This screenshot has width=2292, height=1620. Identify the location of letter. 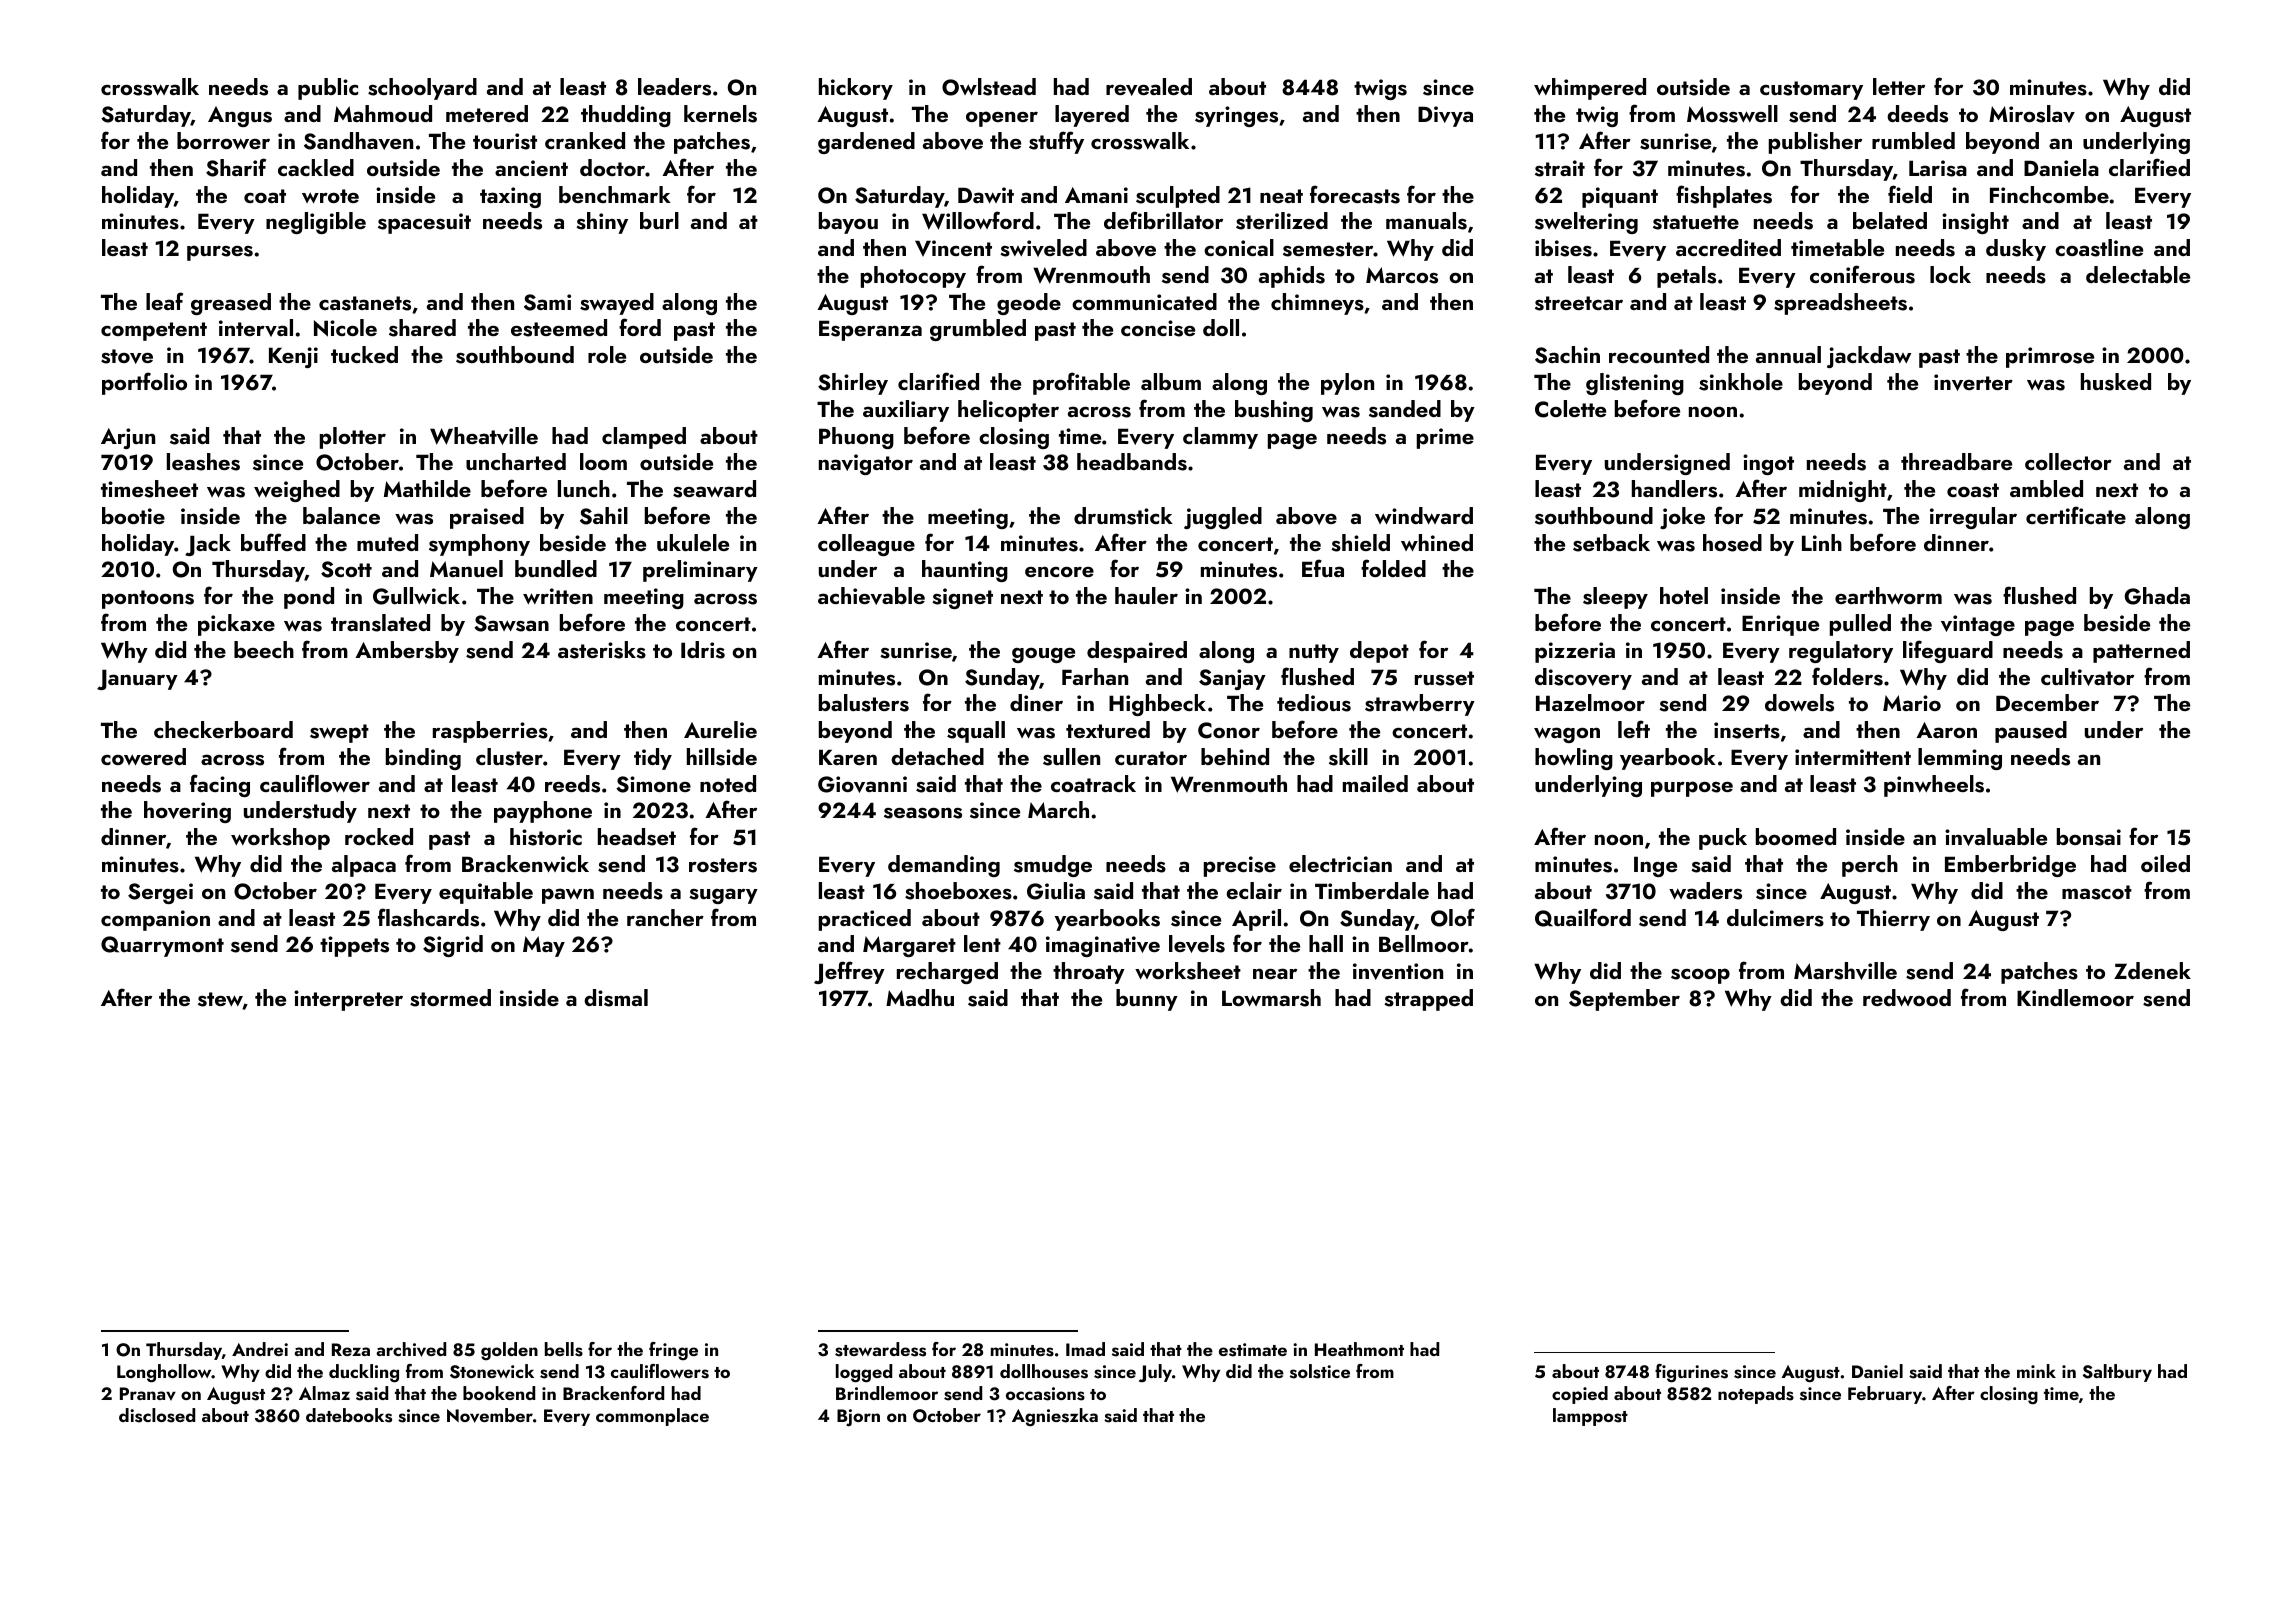
(1899, 86).
